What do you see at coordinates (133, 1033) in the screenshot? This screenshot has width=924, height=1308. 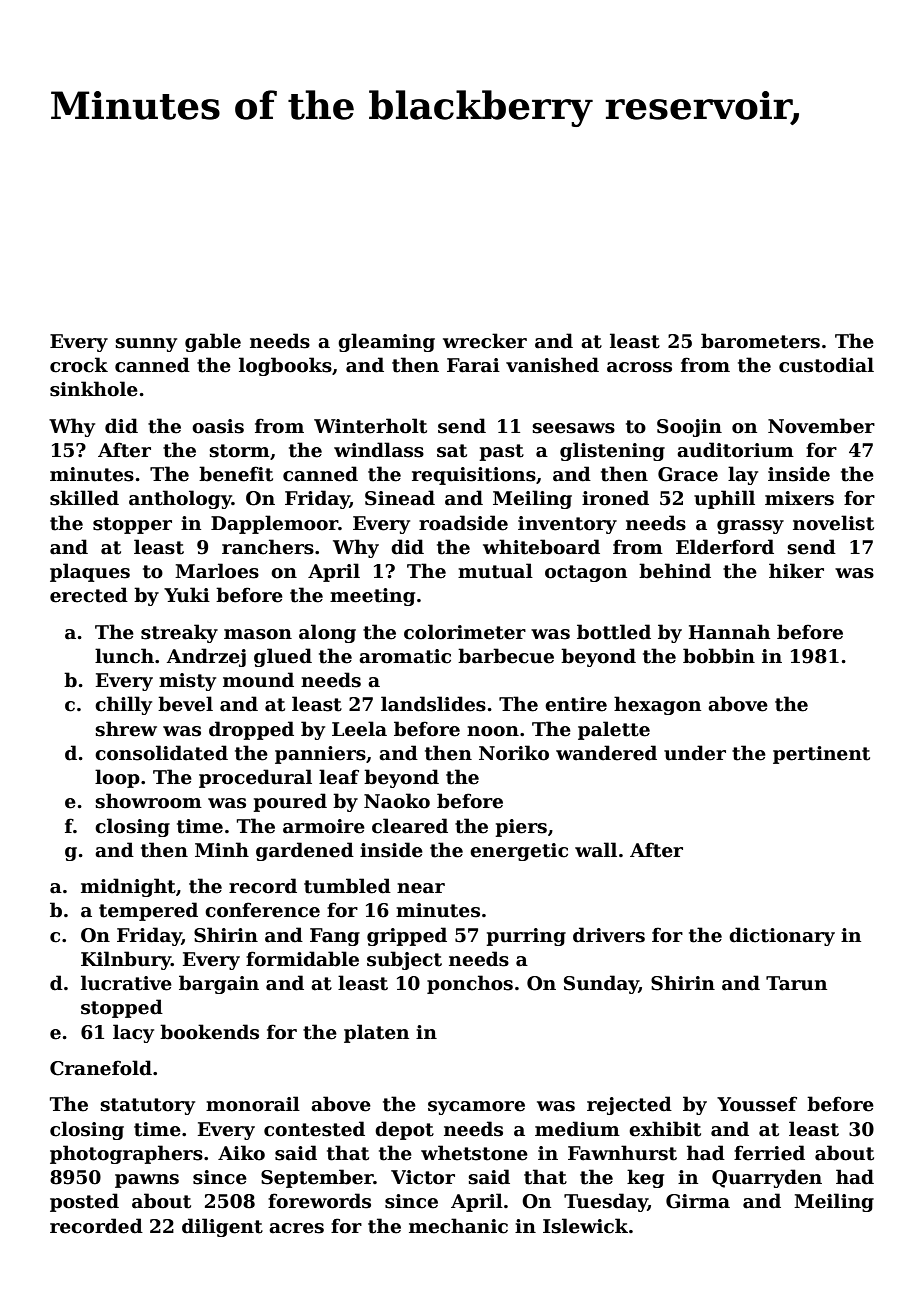 I see `lacy` at bounding box center [133, 1033].
